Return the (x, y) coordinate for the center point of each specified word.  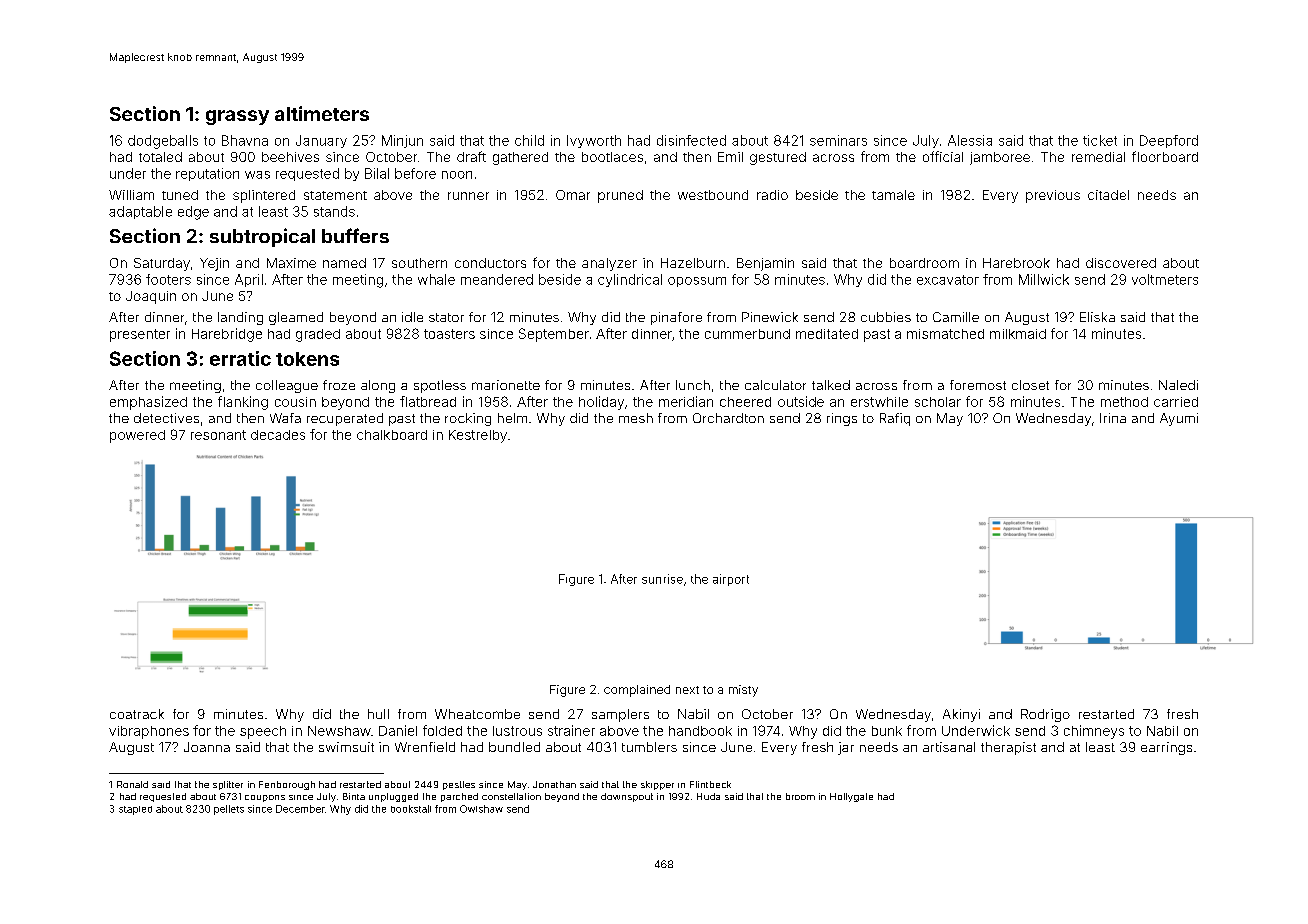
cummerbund (747, 334)
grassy (237, 117)
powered (137, 436)
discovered (1121, 263)
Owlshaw (481, 809)
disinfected (691, 140)
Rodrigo (1045, 715)
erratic (240, 358)
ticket (1100, 140)
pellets (229, 810)
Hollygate (851, 797)
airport (731, 580)
